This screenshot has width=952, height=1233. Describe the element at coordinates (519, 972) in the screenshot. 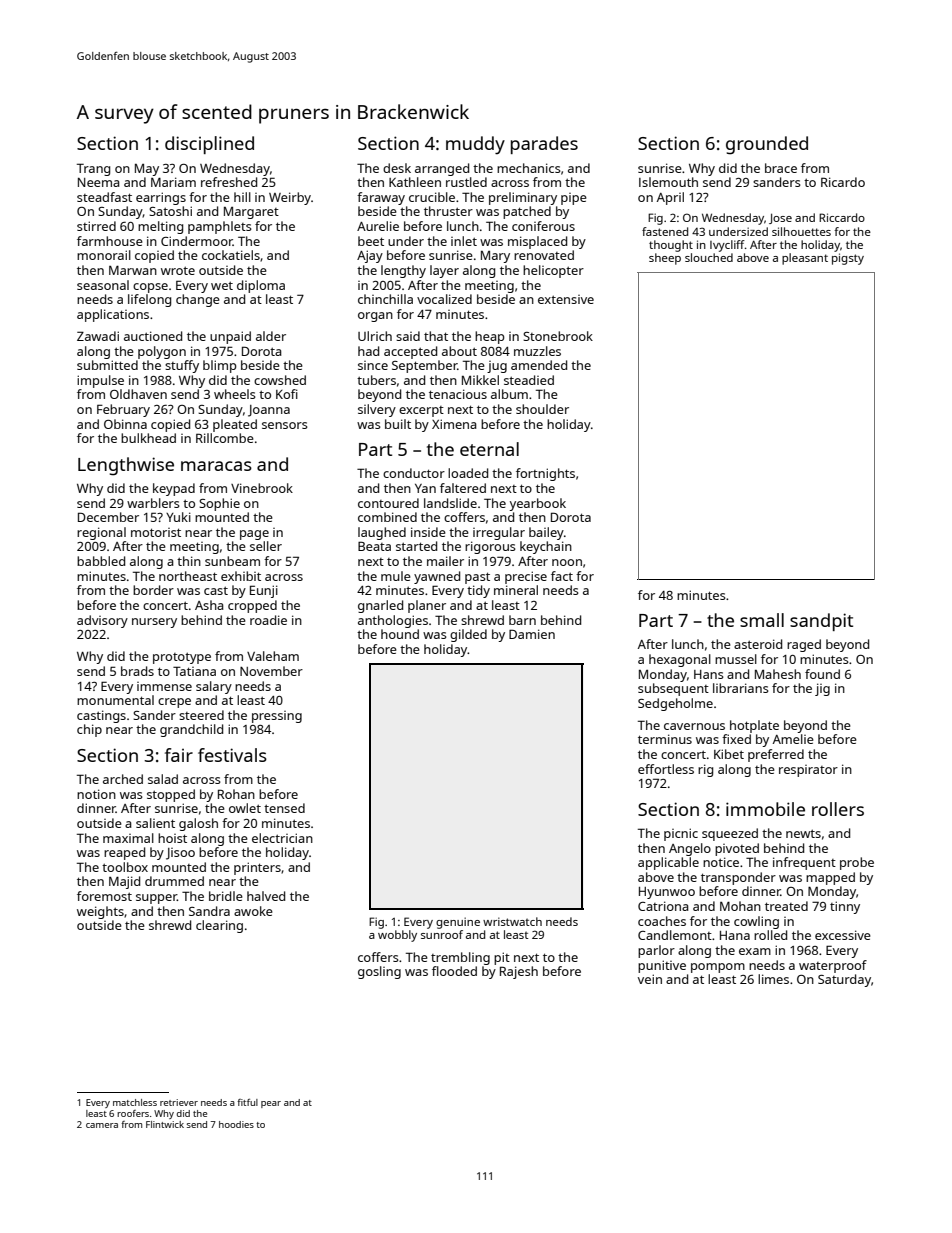

I see `Rajesh` at that location.
